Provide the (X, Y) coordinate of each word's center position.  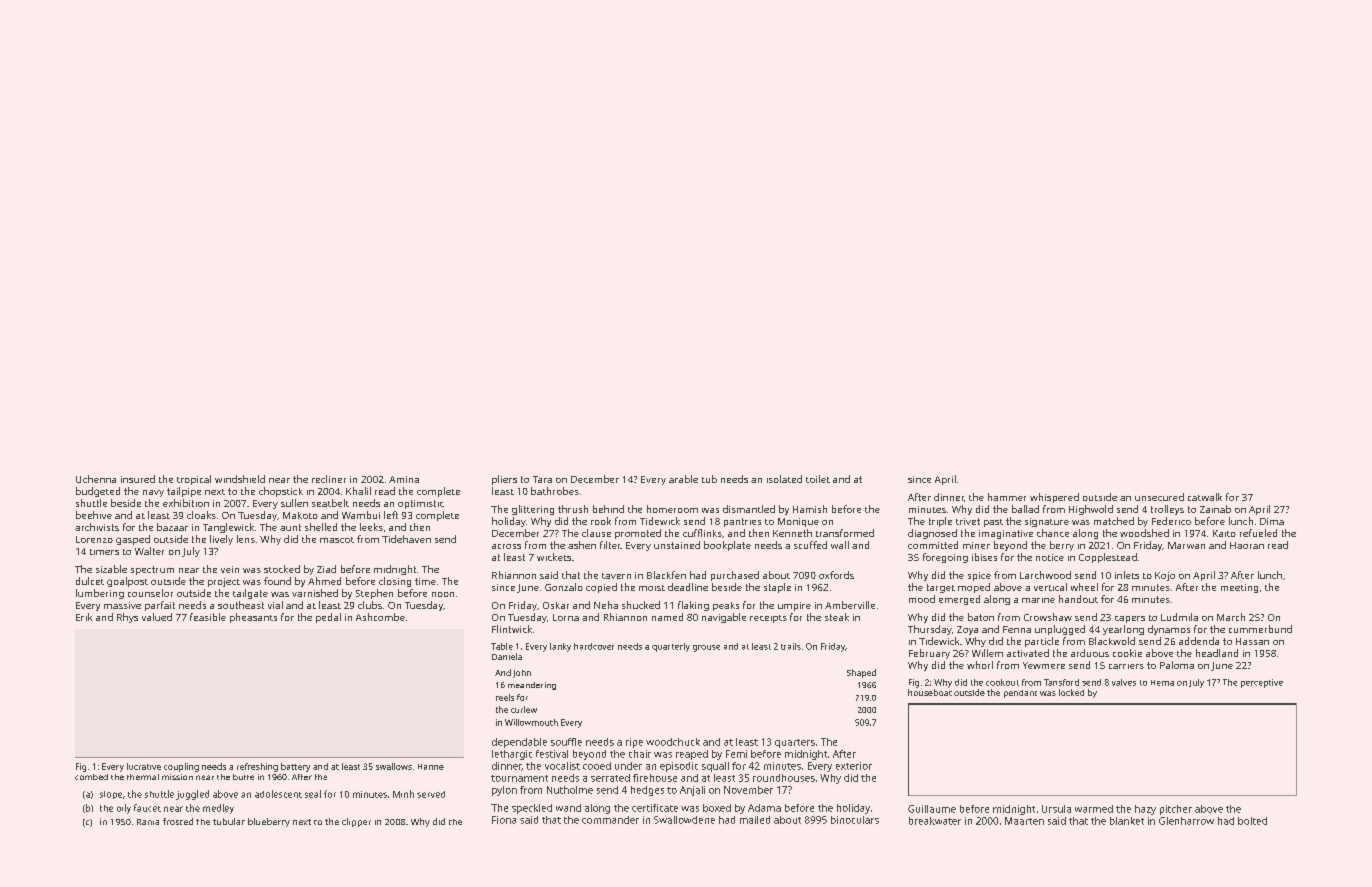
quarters (795, 743)
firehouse (655, 778)
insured (138, 479)
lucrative (144, 766)
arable (683, 479)
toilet (818, 479)
